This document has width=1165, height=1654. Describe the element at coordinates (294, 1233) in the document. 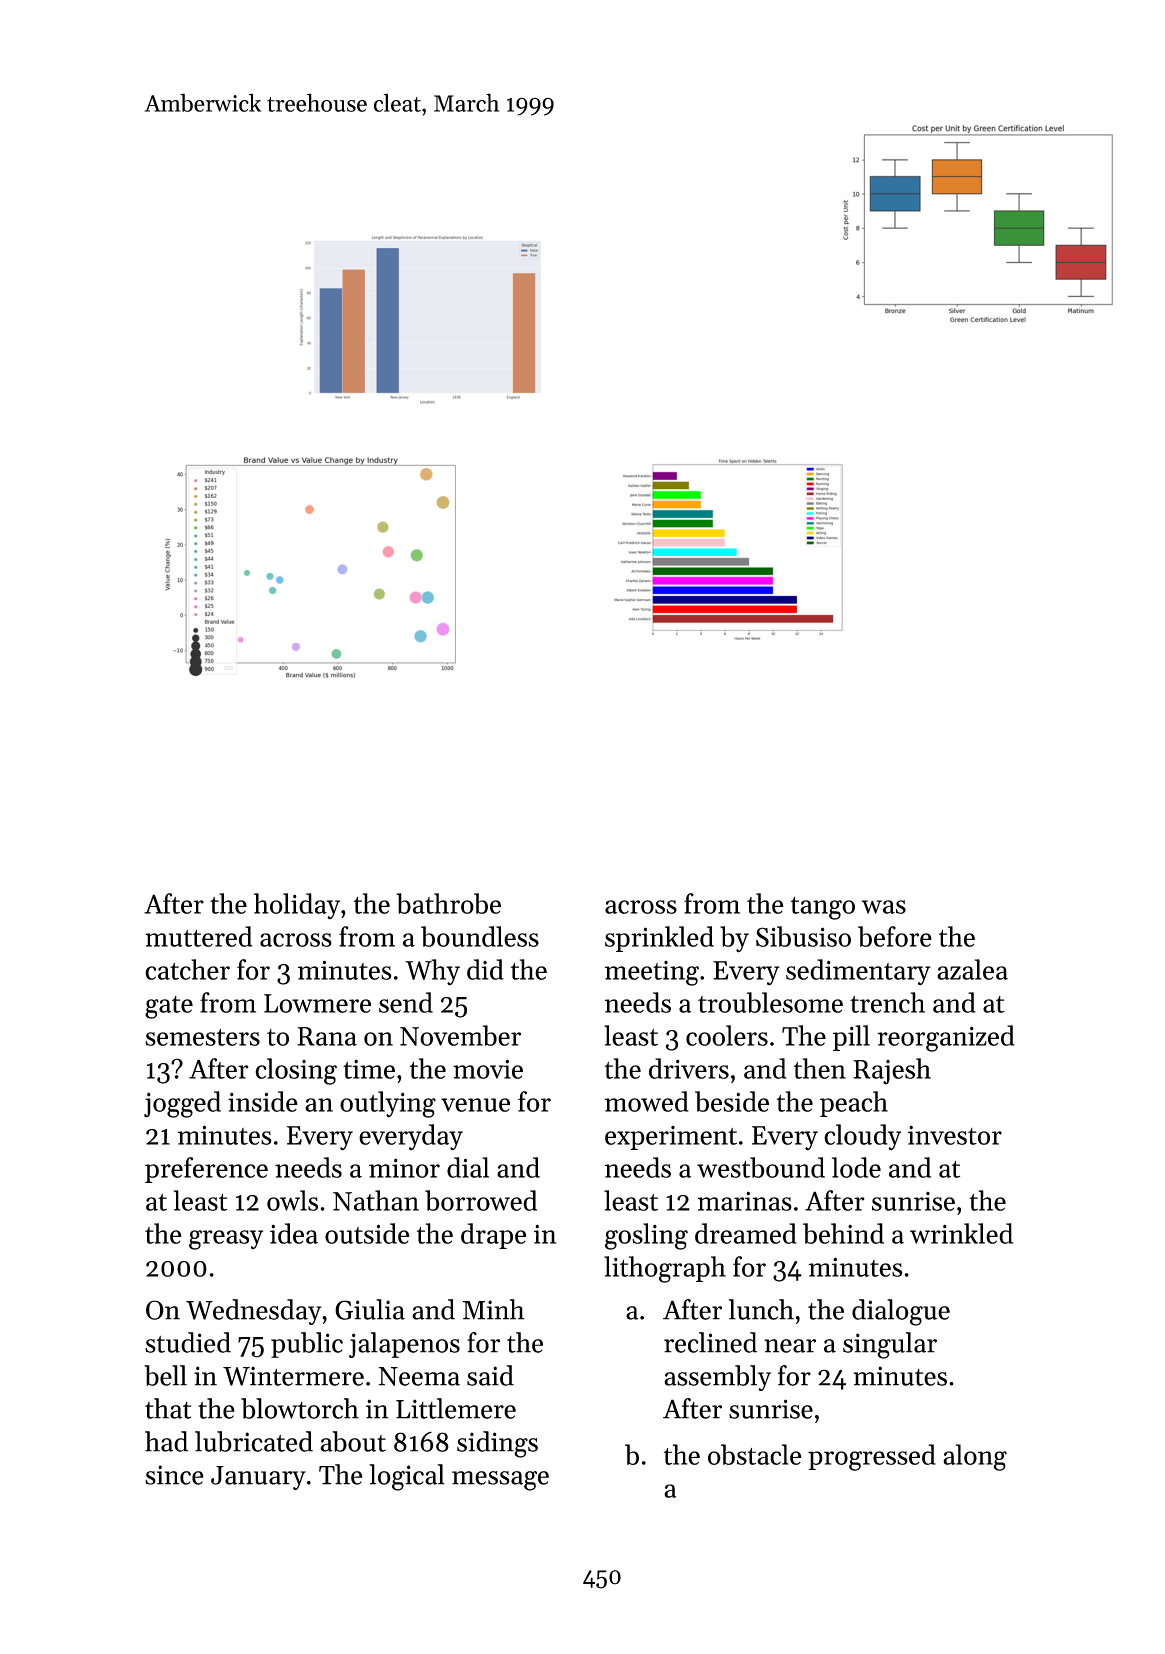

I see `idea` at that location.
